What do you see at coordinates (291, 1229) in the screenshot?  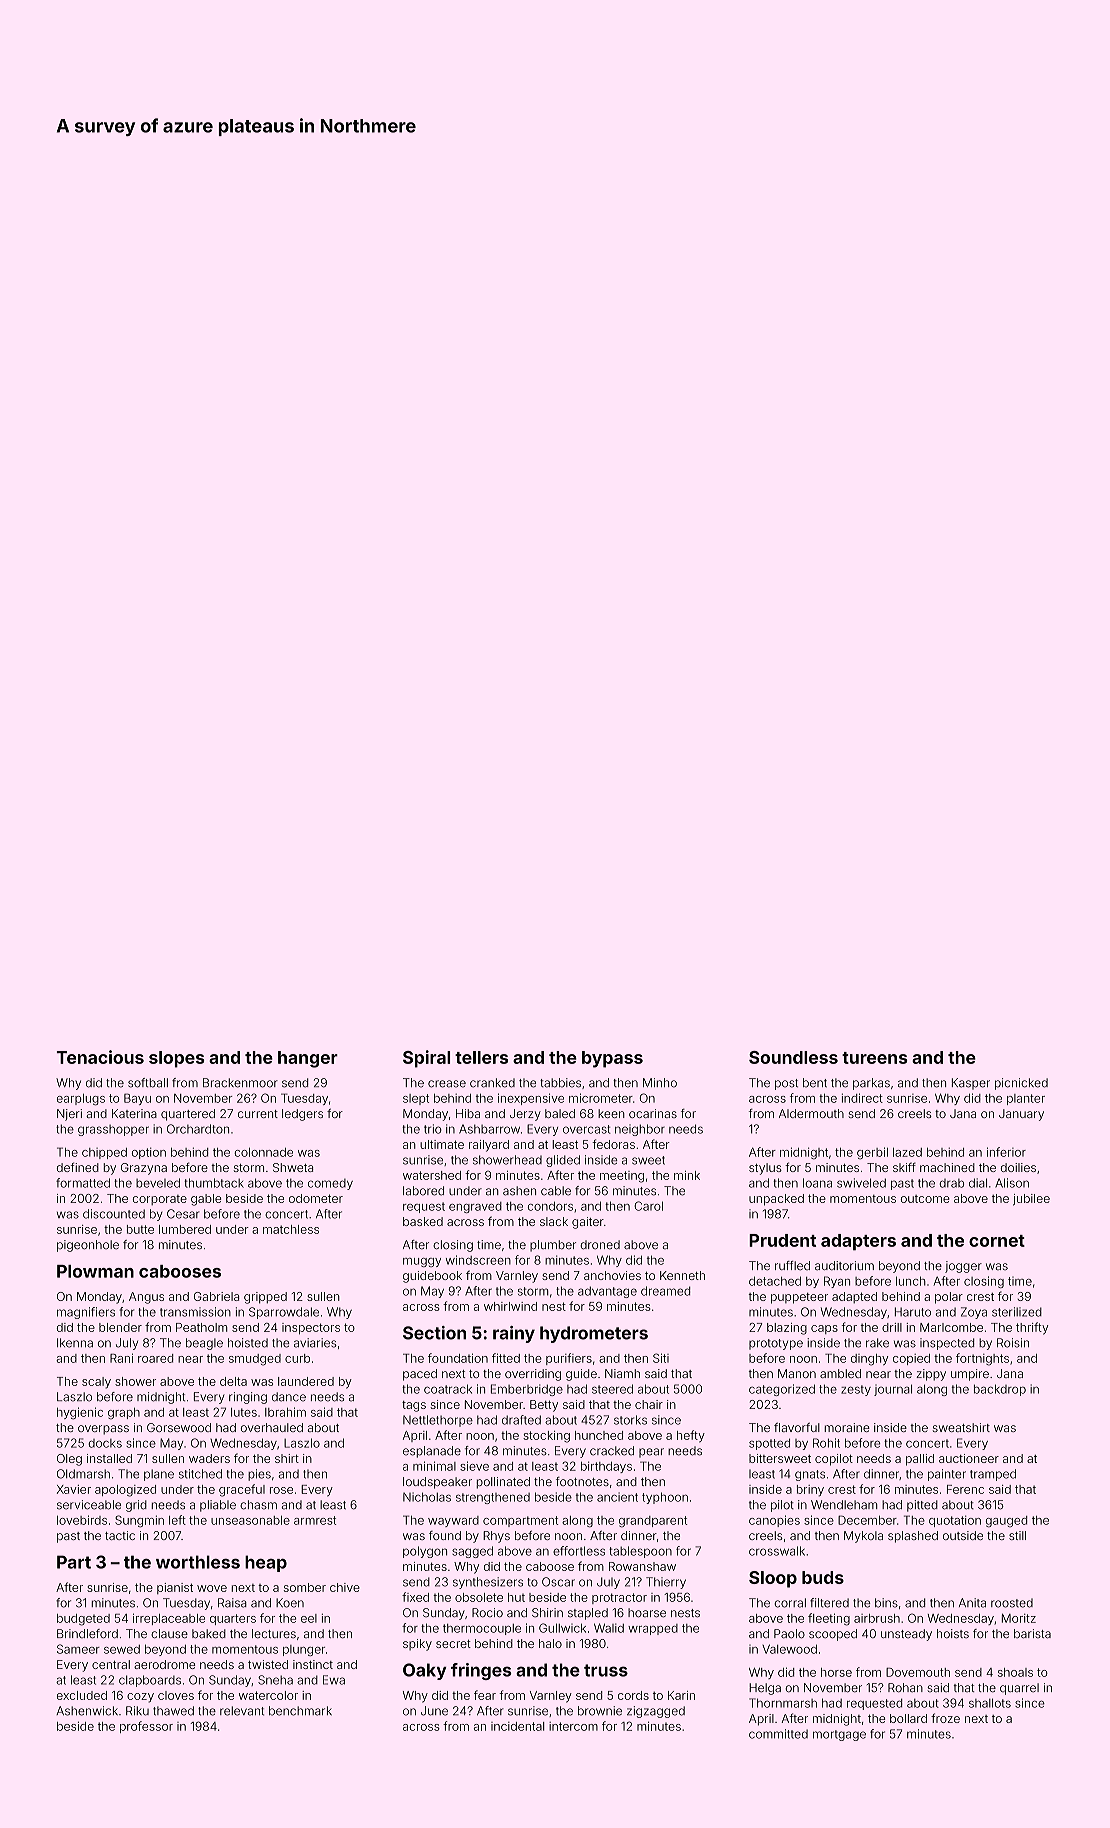 I see `matchless` at bounding box center [291, 1229].
